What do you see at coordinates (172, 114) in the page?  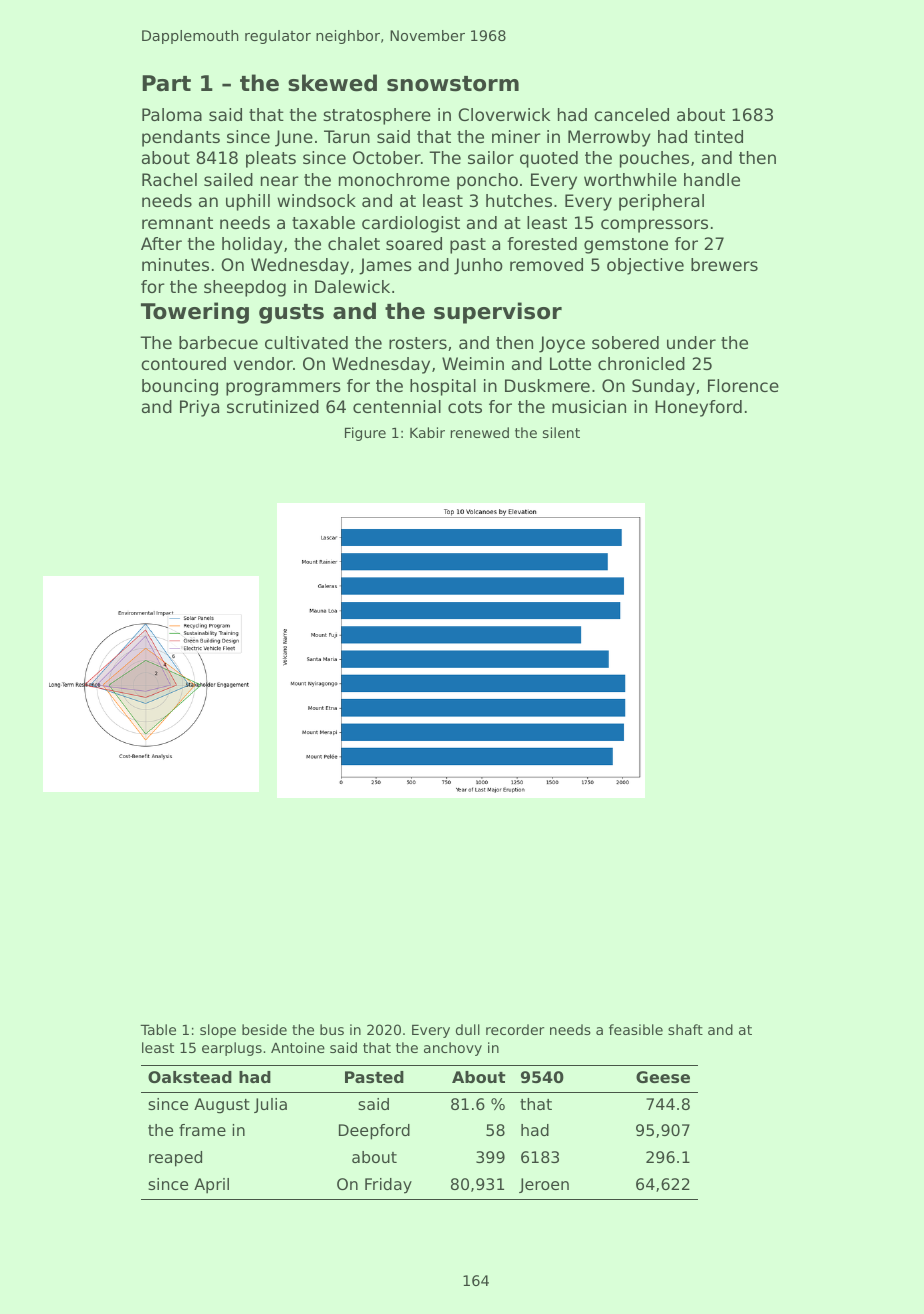 I see `Paloma` at bounding box center [172, 114].
